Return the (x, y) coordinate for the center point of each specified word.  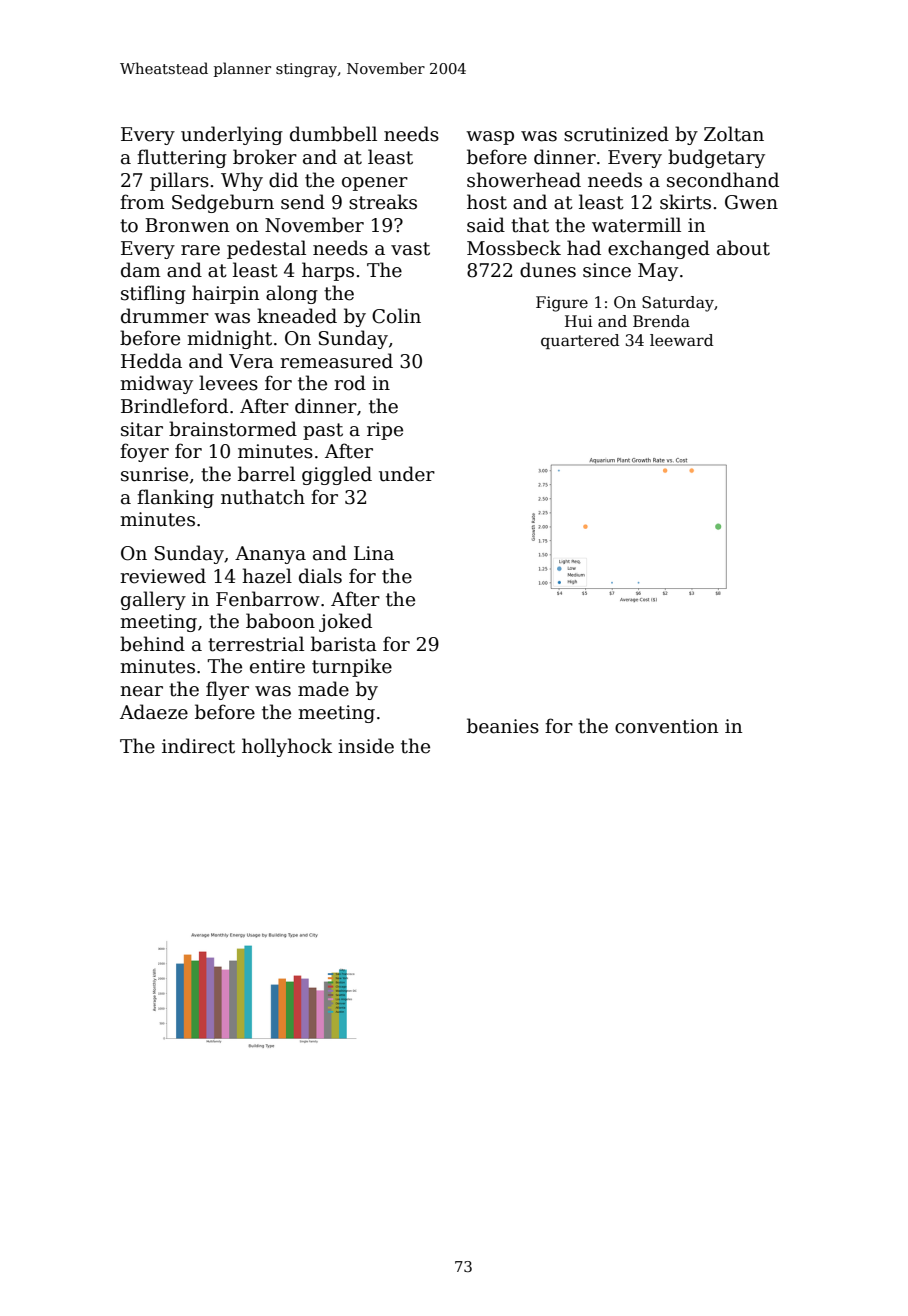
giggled (337, 475)
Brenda (661, 321)
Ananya (270, 555)
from (142, 202)
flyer (227, 690)
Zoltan (734, 134)
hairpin (225, 294)
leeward (681, 340)
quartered (580, 341)
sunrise (154, 474)
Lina (374, 553)
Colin (396, 316)
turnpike (352, 667)
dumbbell (333, 134)
